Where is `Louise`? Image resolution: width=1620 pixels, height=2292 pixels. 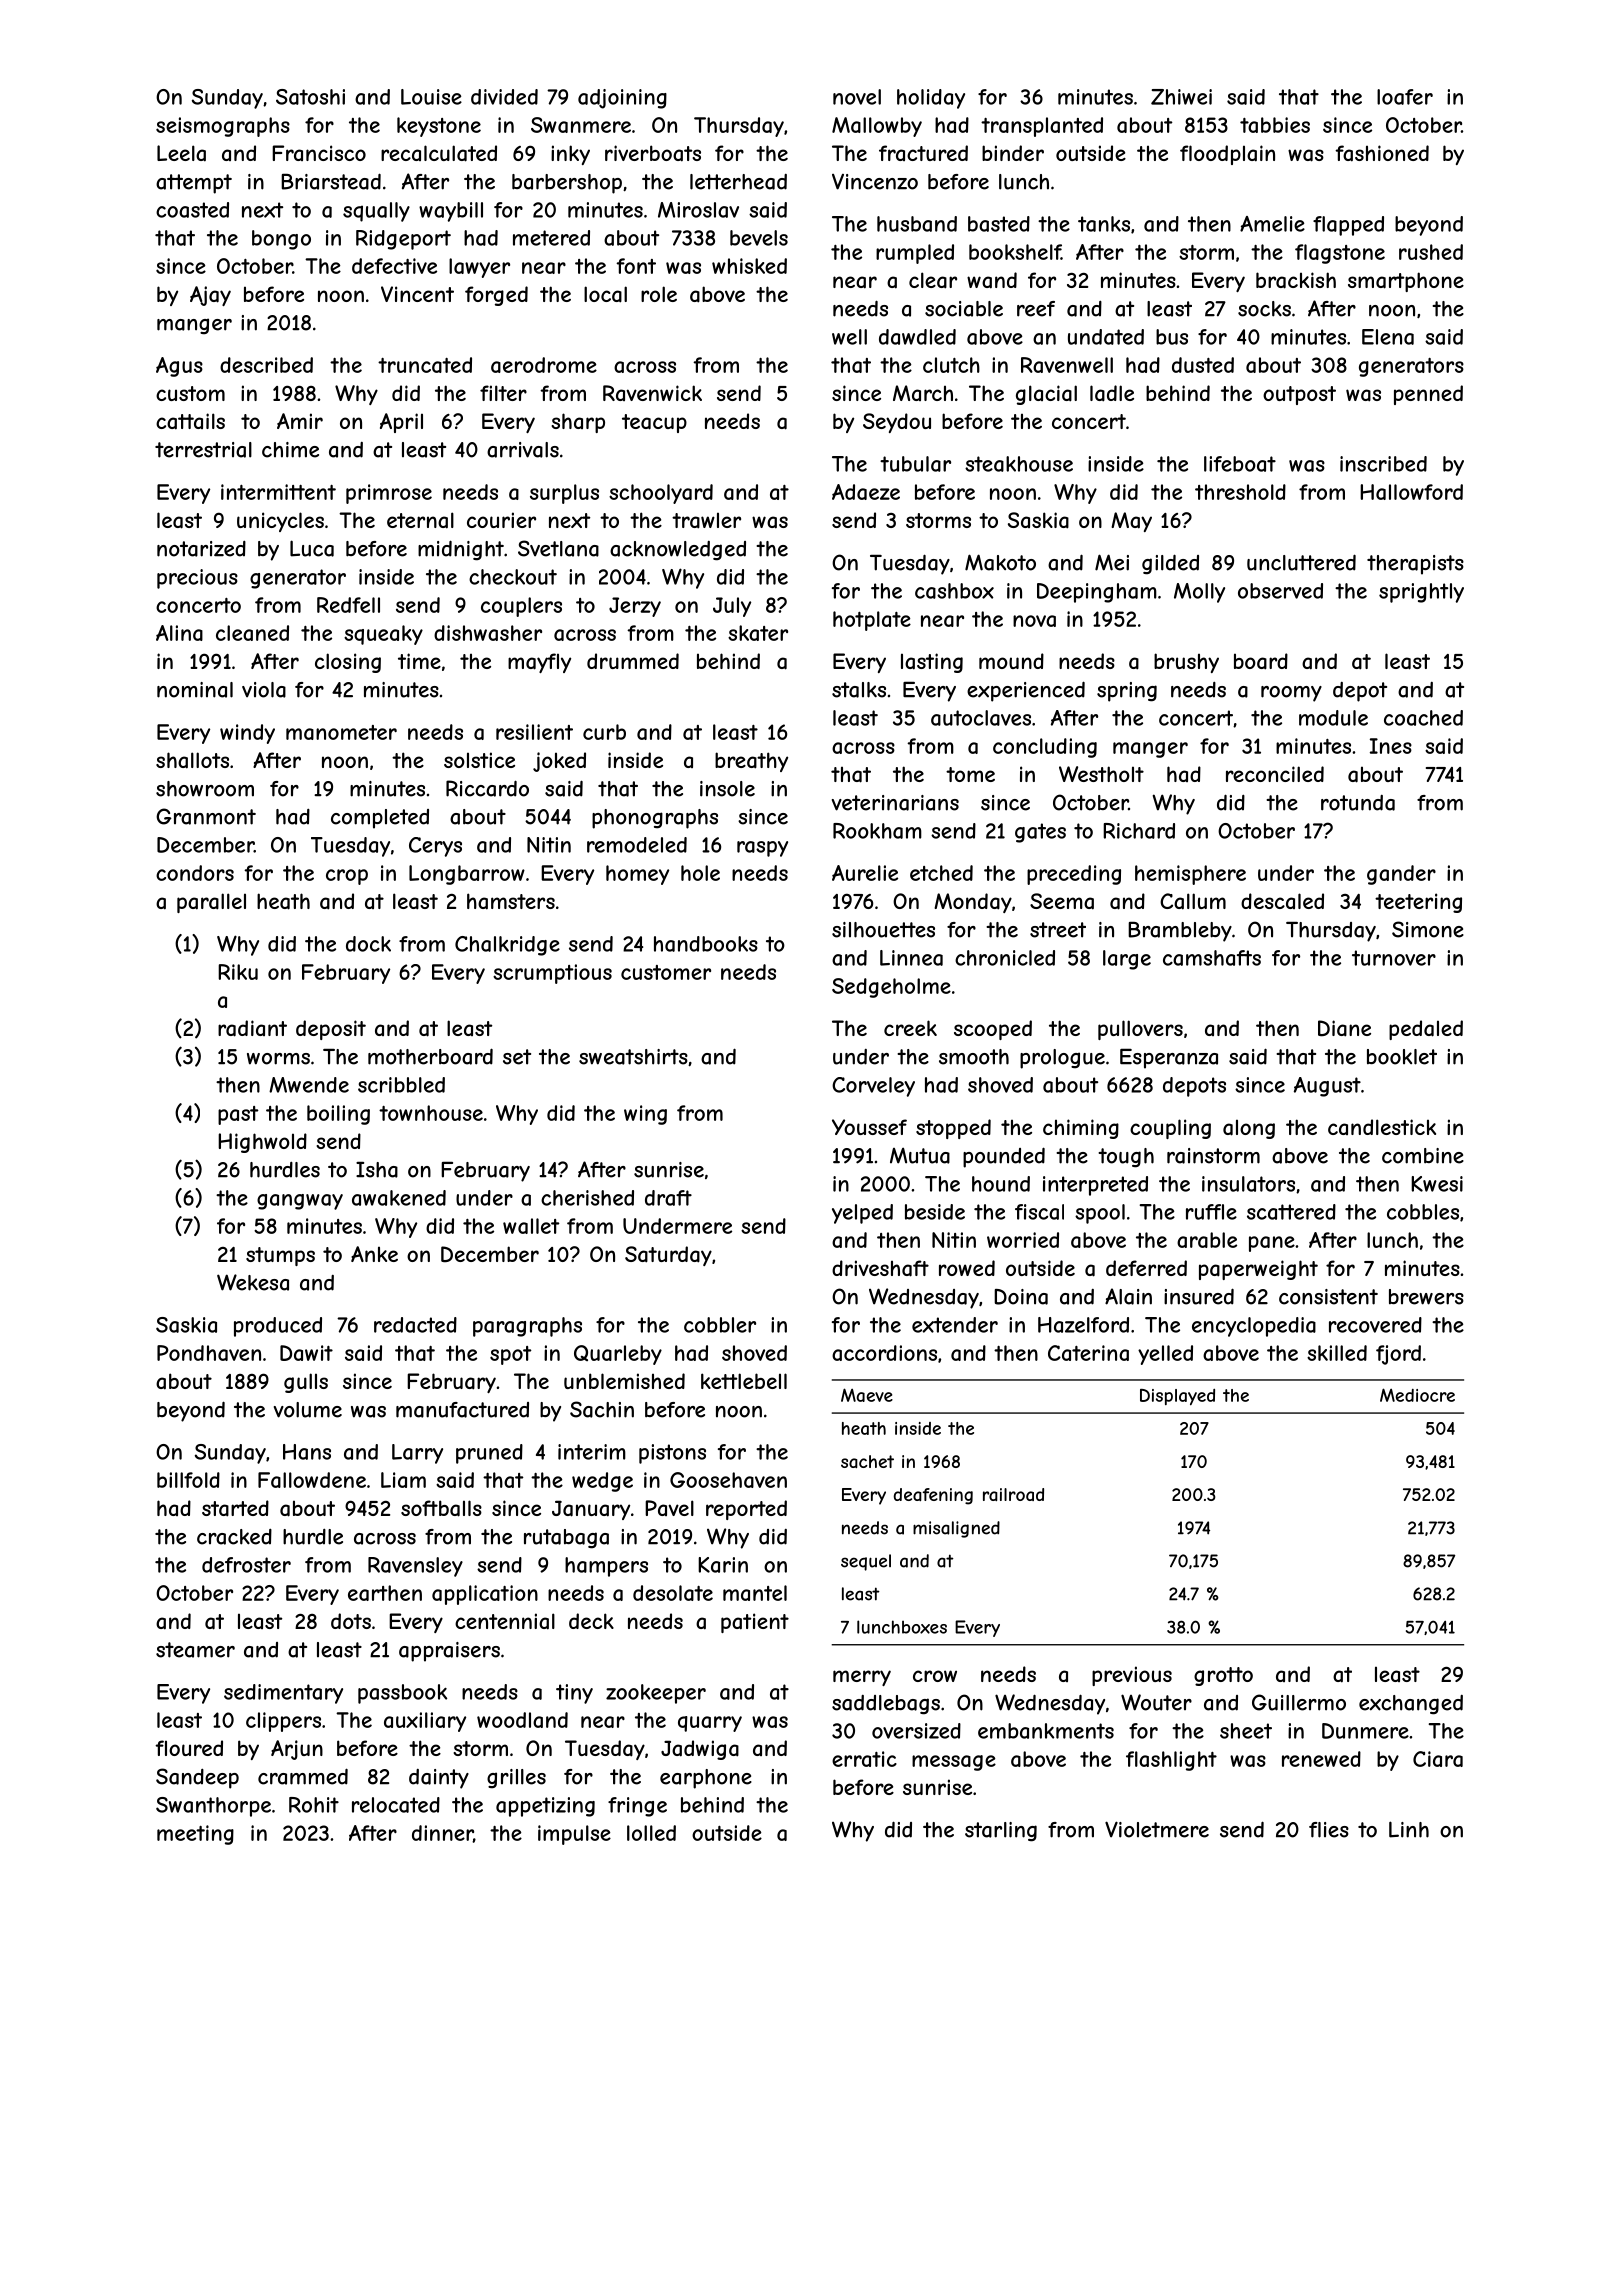 Louise is located at coordinates (431, 97).
